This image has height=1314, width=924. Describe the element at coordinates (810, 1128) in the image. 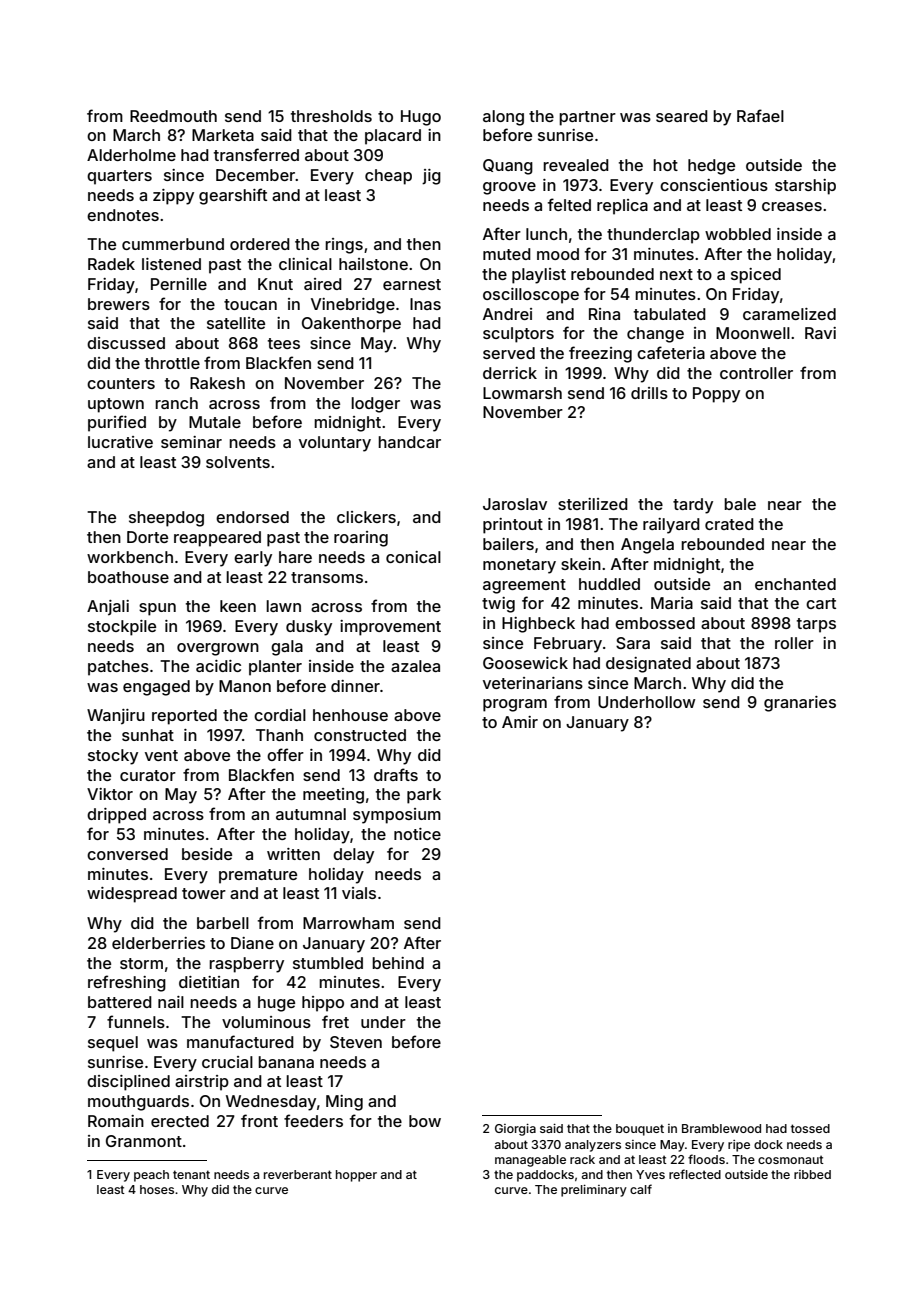

I see `tossed` at that location.
